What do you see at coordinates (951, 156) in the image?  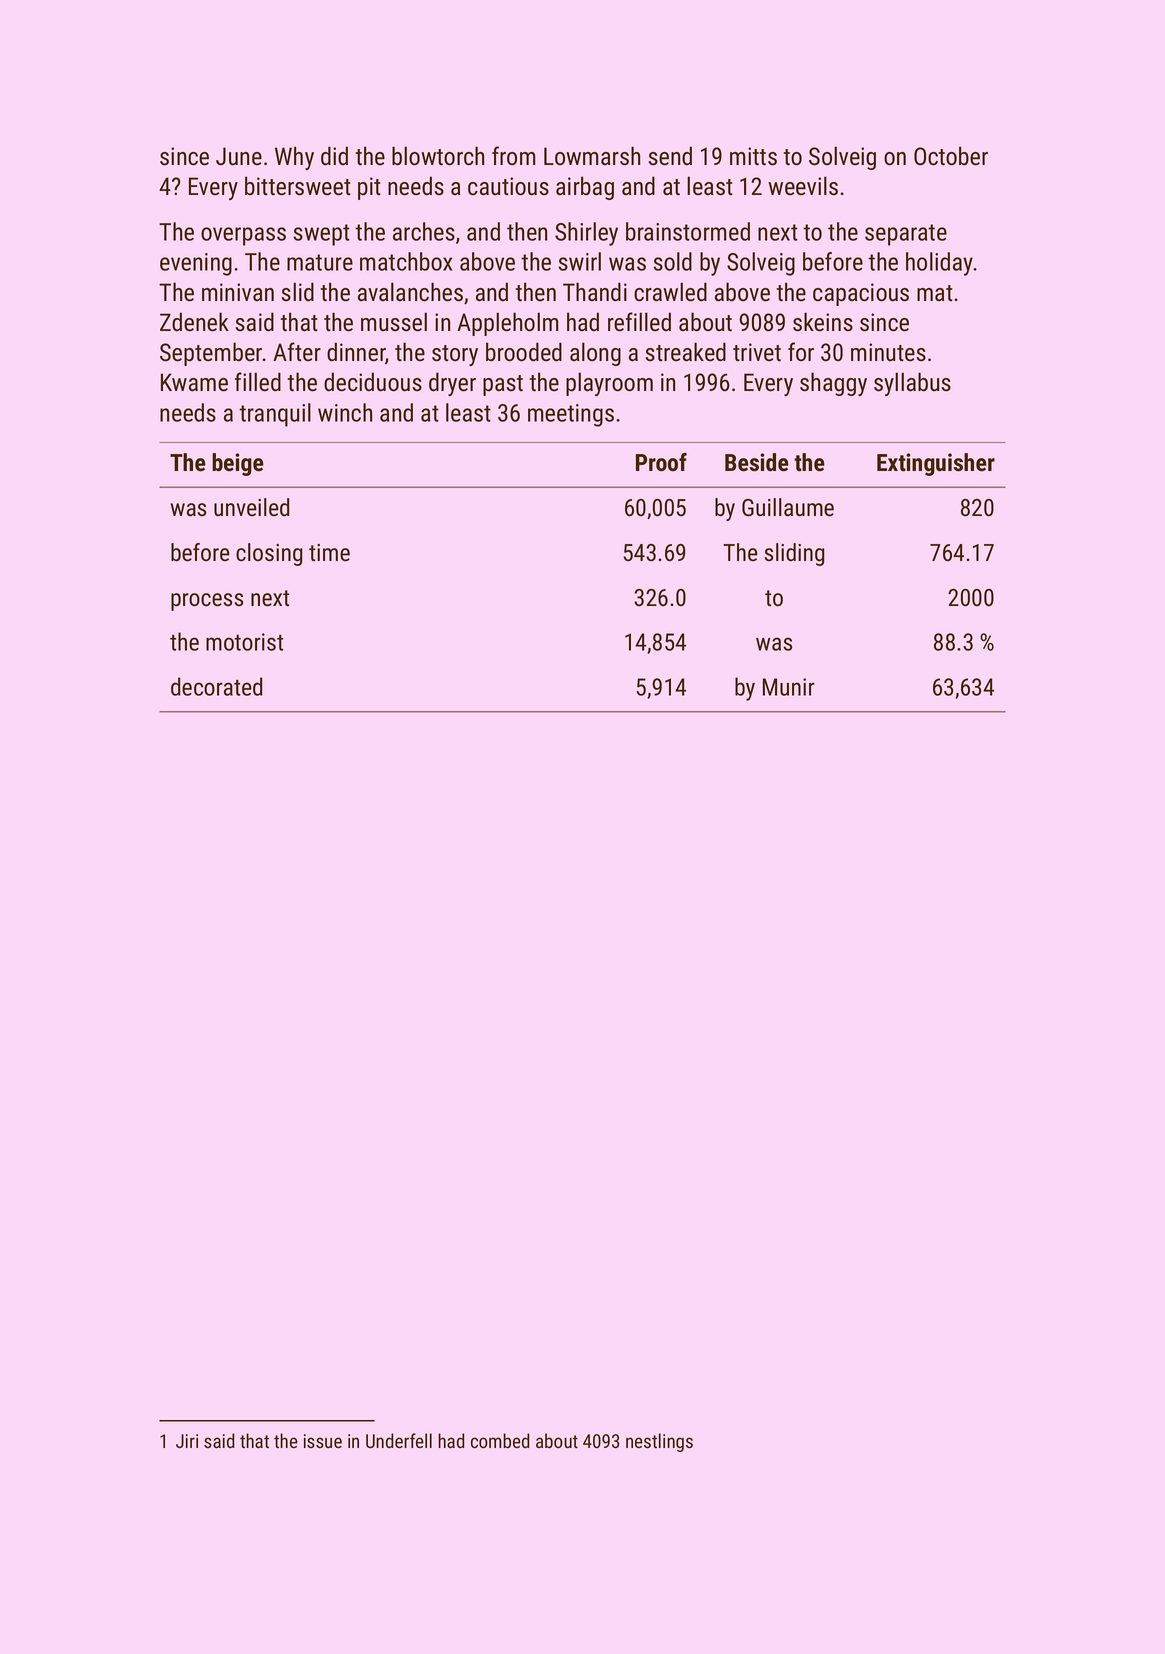 I see `October` at bounding box center [951, 156].
